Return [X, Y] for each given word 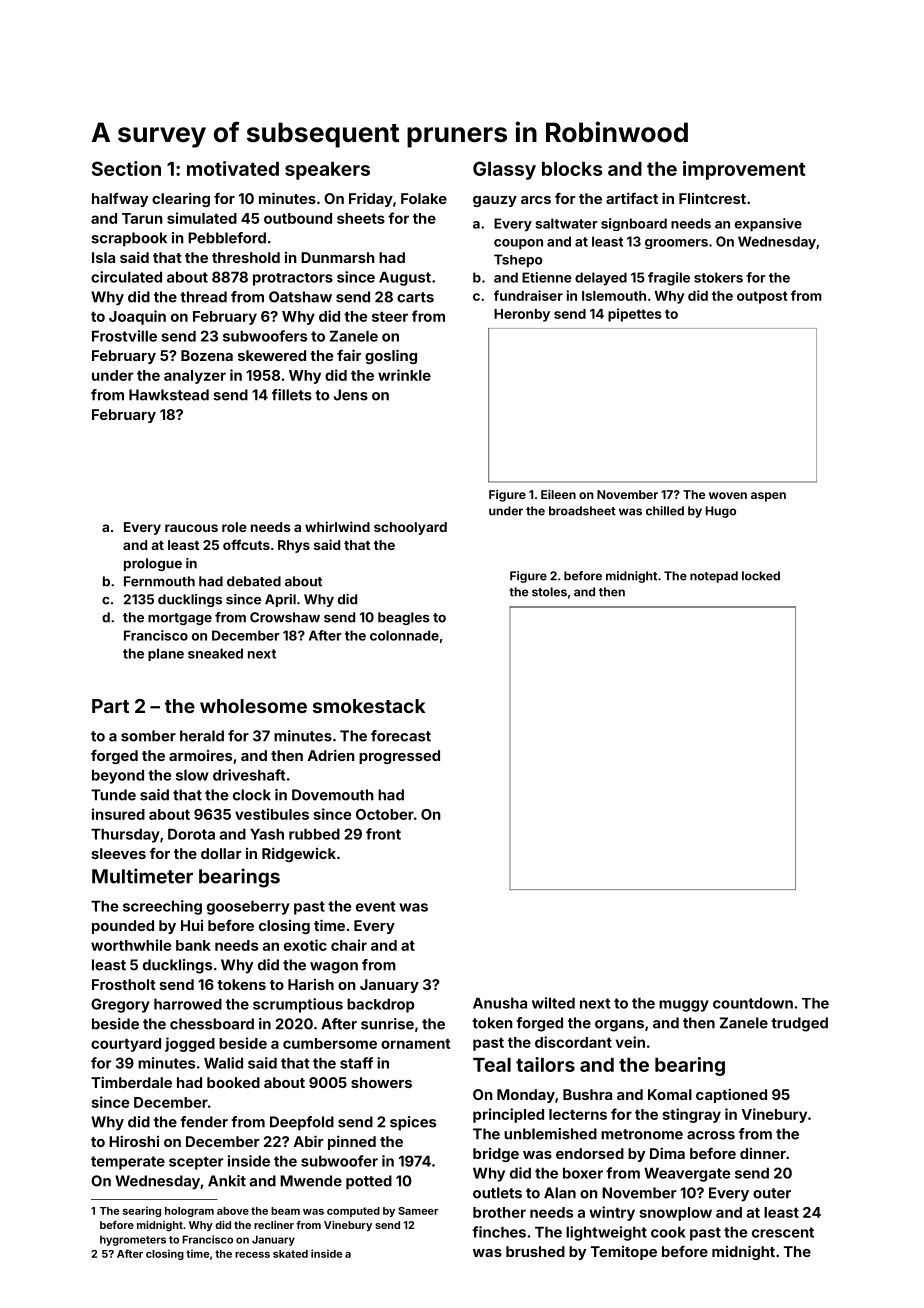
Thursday [125, 835]
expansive [768, 225]
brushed [535, 1251]
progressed [399, 757]
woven [728, 495]
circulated [126, 277]
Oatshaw [300, 297]
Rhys [294, 546]
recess [252, 1255]
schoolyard [410, 528]
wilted [553, 1003]
